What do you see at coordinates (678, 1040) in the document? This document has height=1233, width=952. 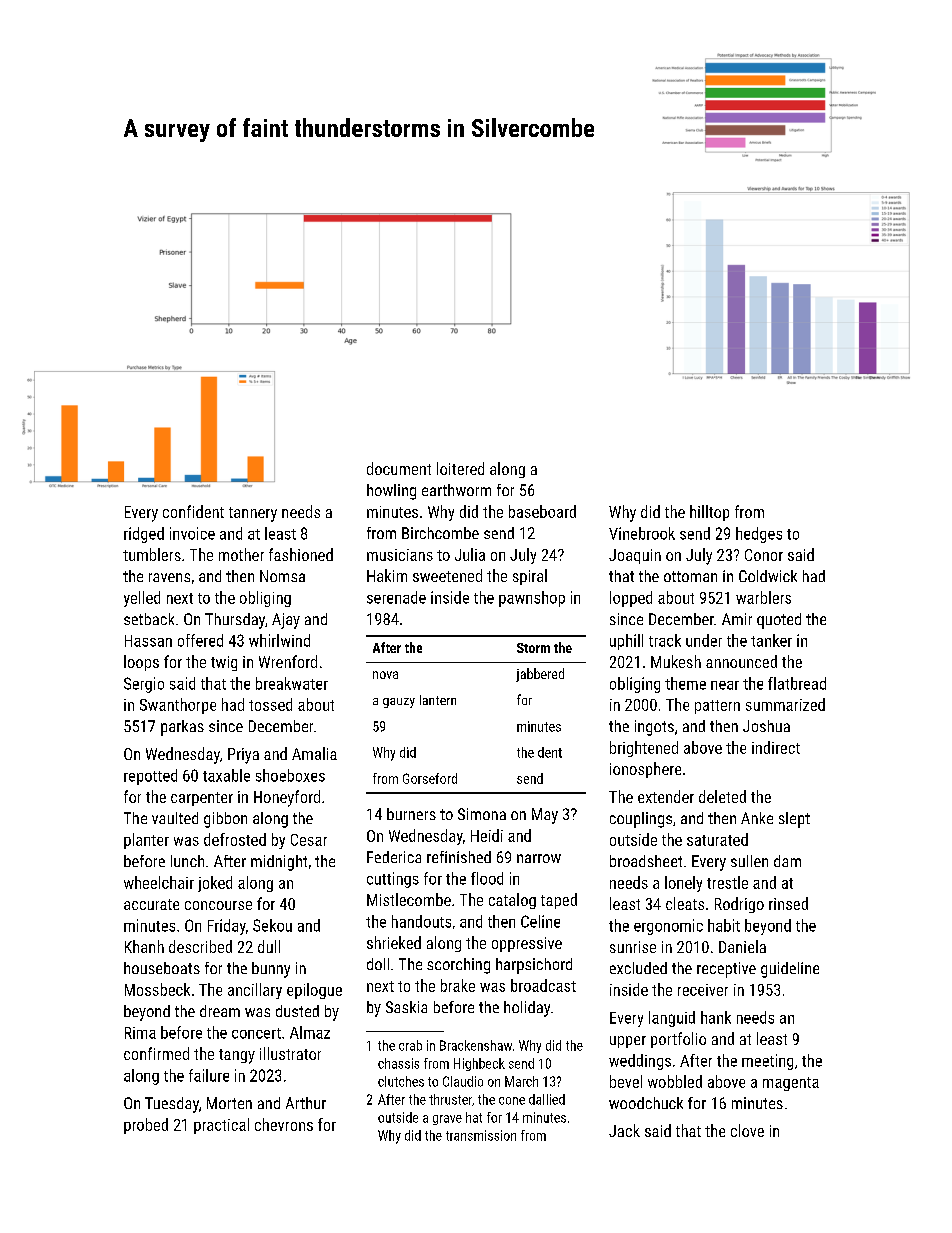 I see `portfolio` at bounding box center [678, 1040].
